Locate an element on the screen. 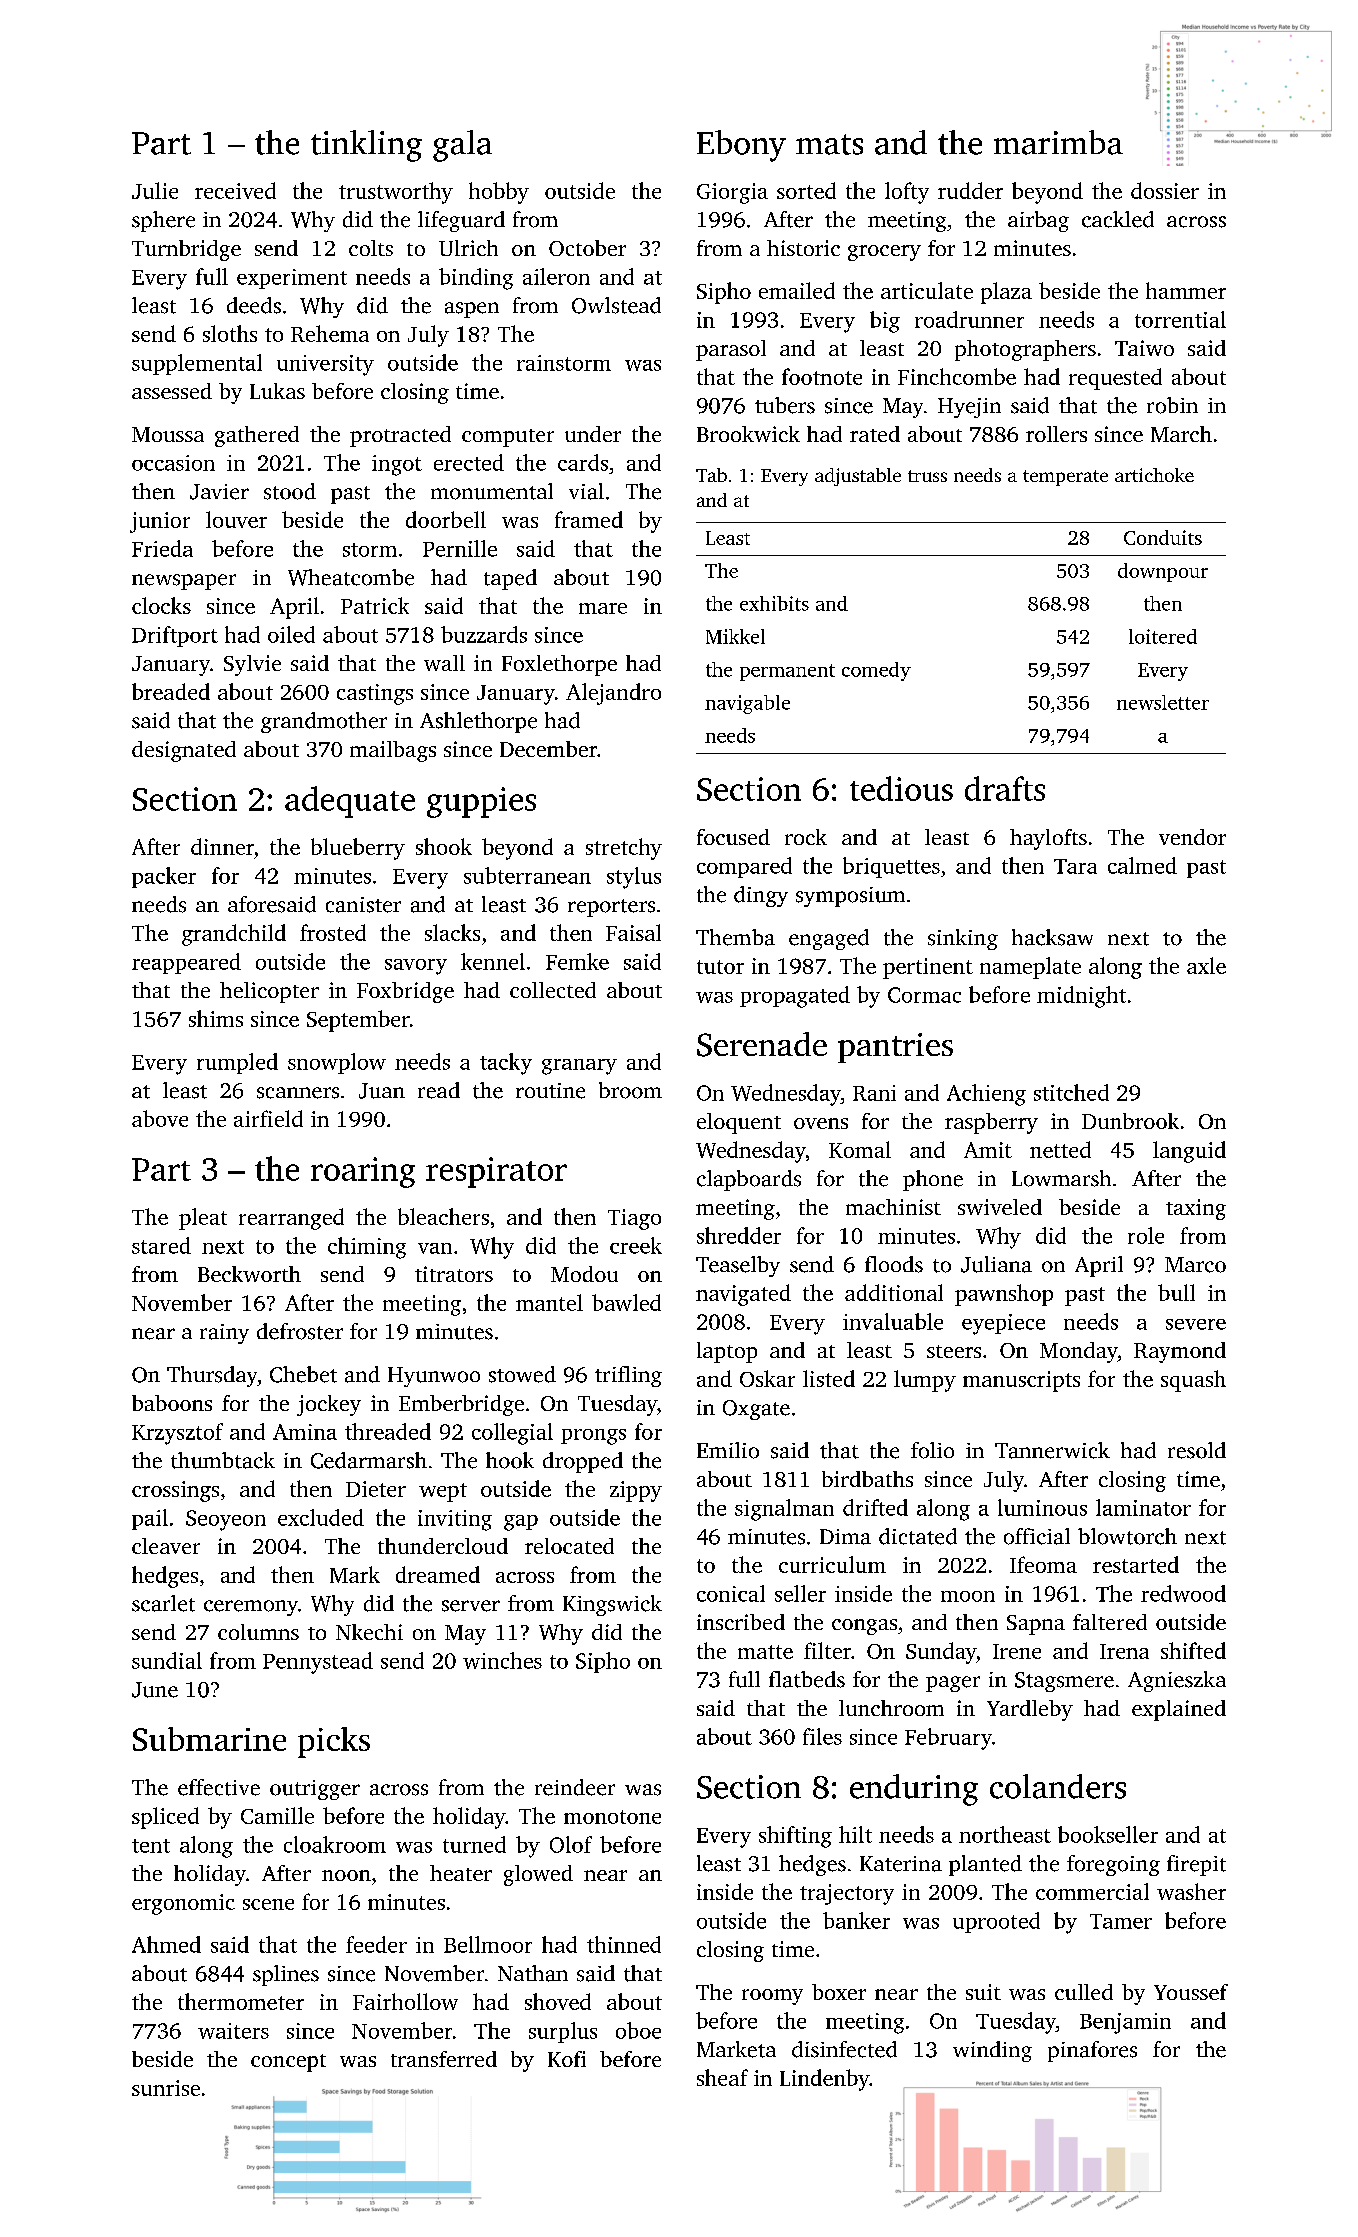  engaged is located at coordinates (829, 939).
